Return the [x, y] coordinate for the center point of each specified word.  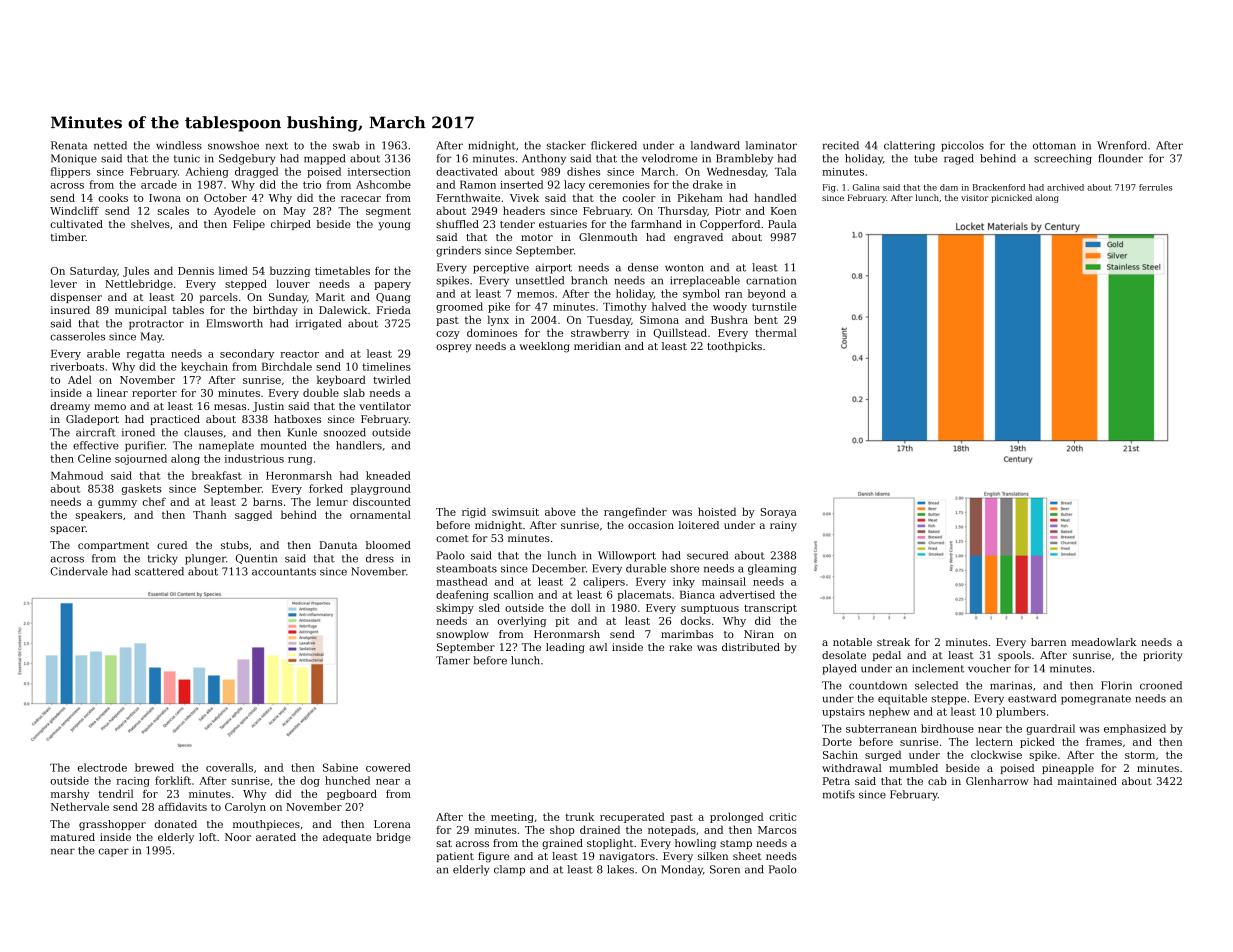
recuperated [632, 817]
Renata [69, 145]
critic [782, 817]
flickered [614, 145]
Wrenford [1122, 145]
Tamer [453, 660]
